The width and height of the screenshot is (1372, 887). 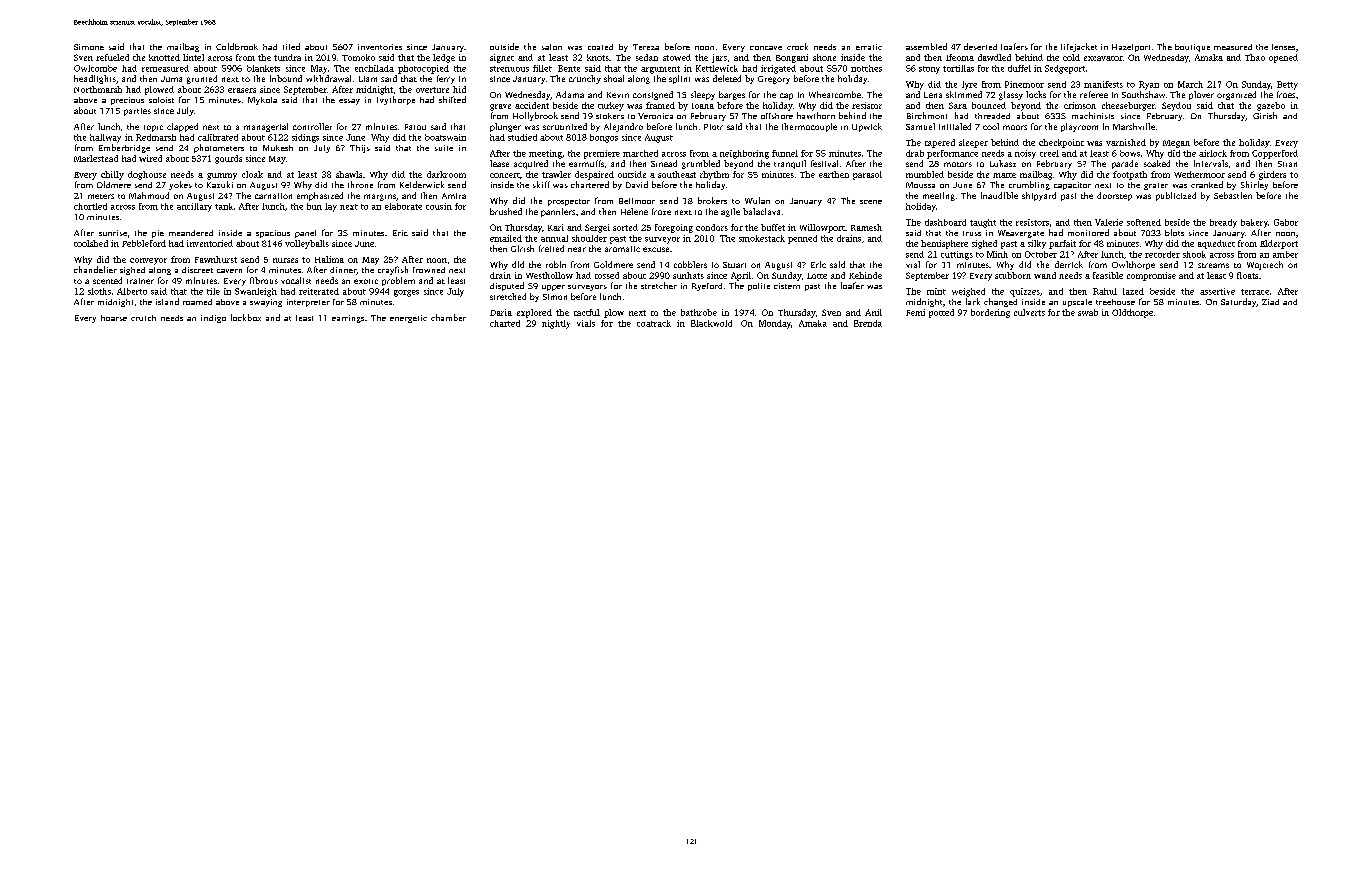 I want to click on knotted, so click(x=164, y=57).
